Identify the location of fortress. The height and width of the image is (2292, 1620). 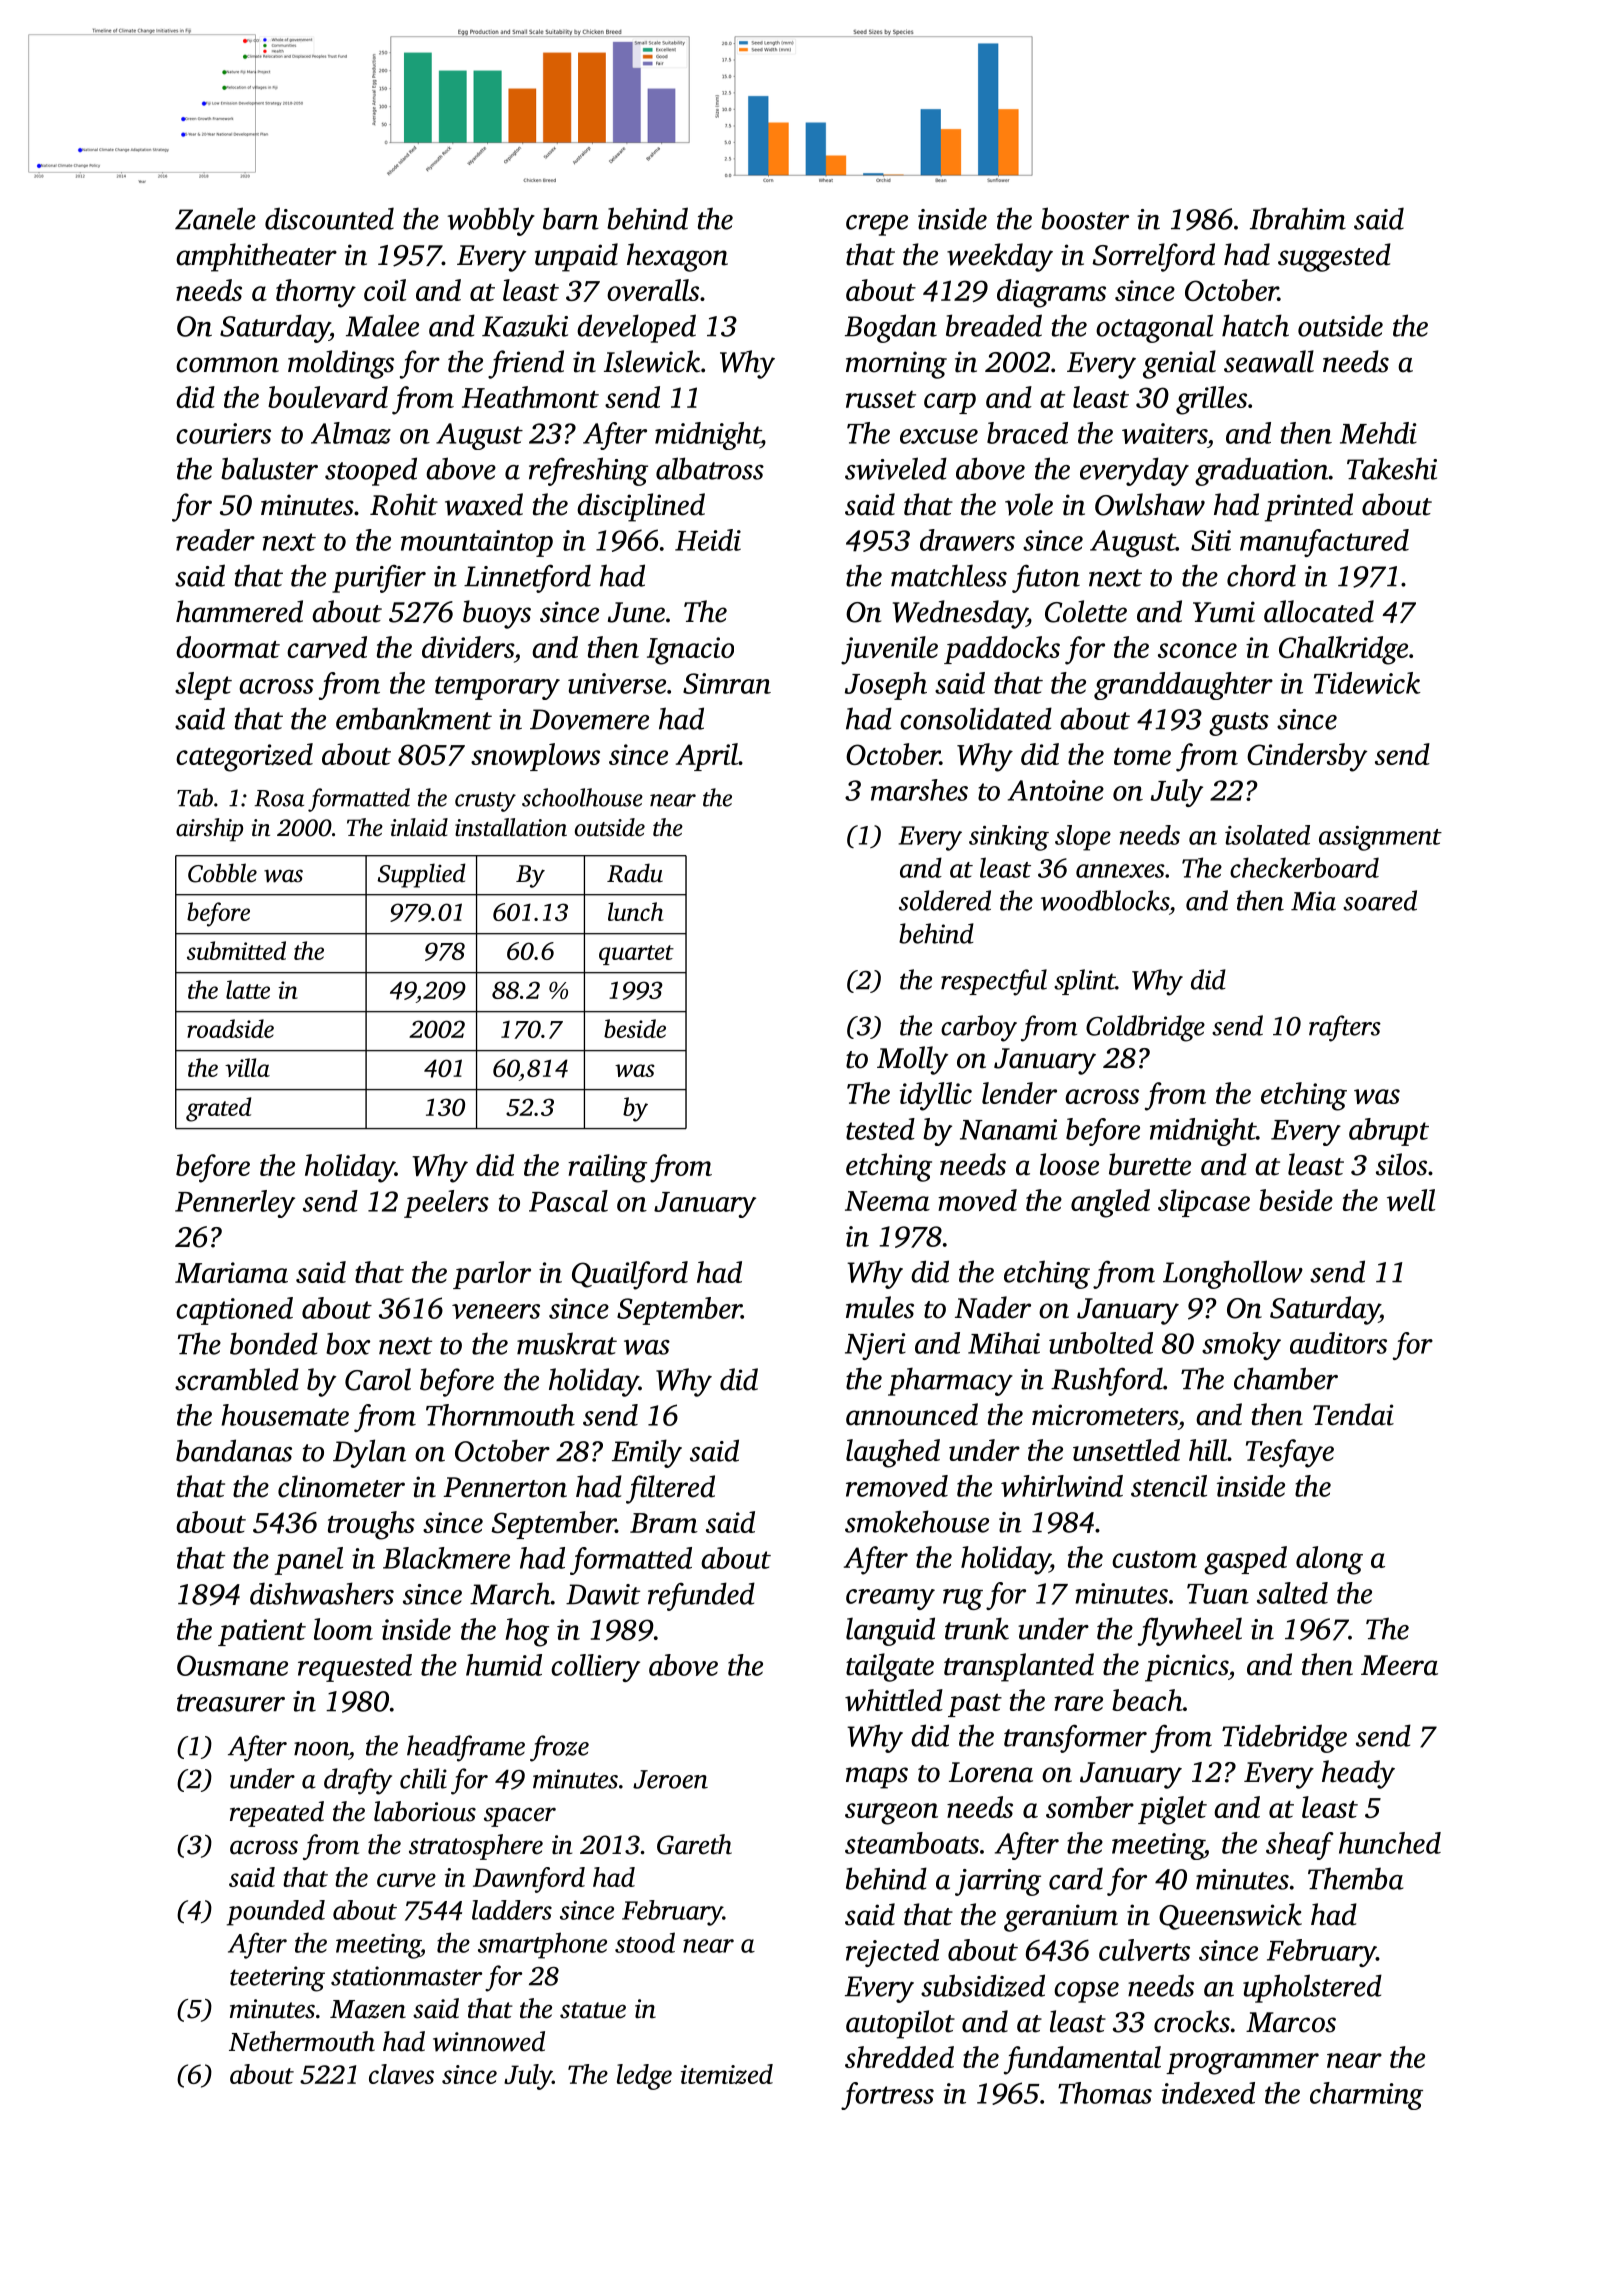
(887, 2096).
